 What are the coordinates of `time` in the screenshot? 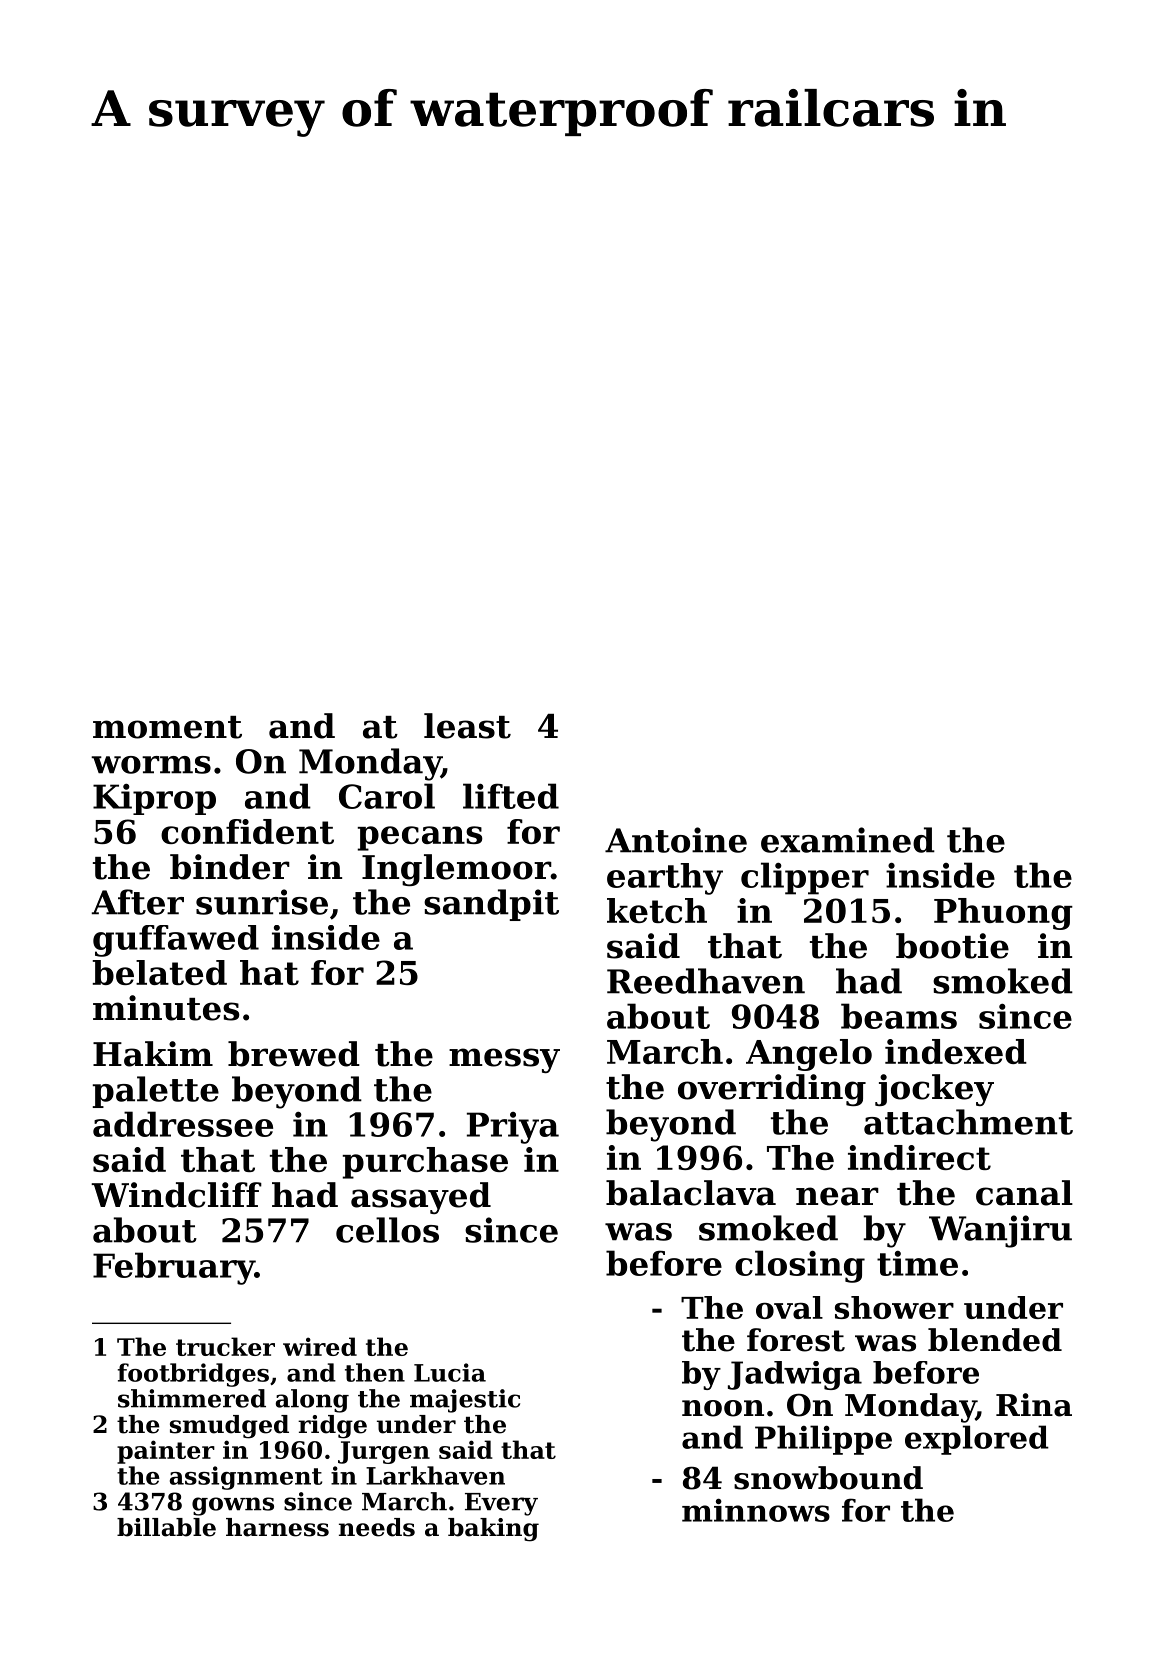 It's located at (917, 1263).
